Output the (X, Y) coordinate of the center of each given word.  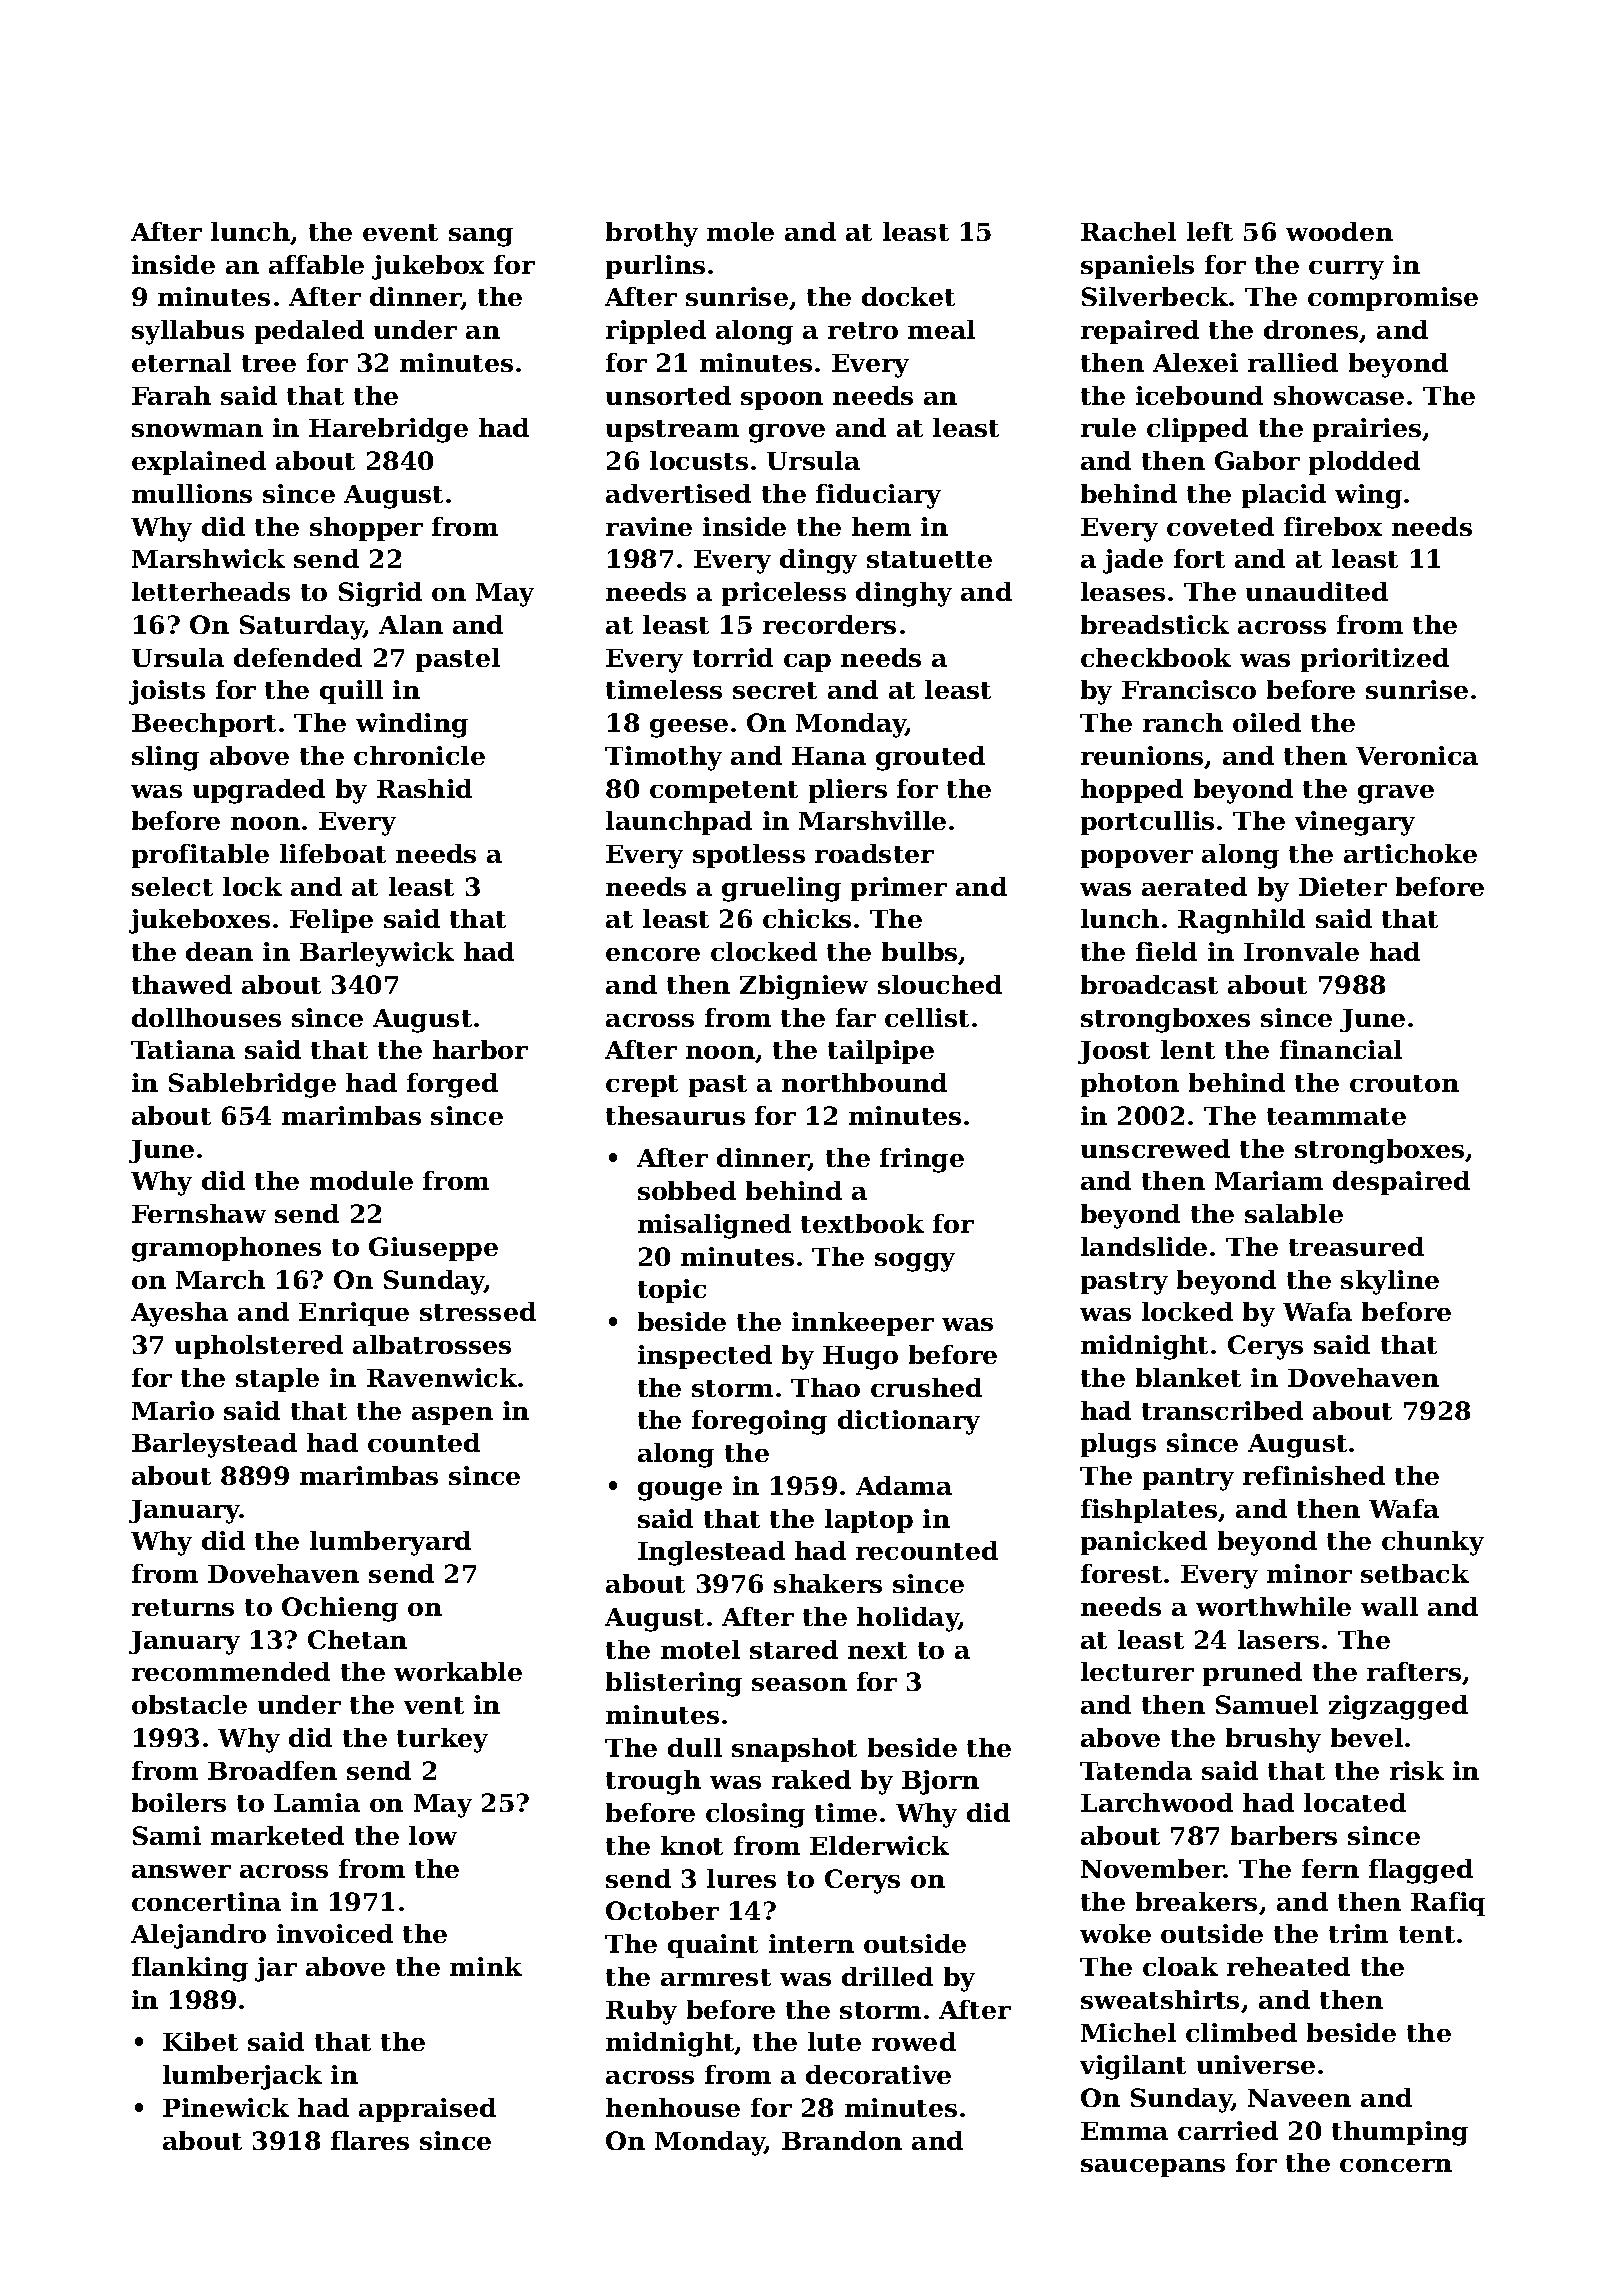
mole (740, 231)
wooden (1339, 231)
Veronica (1417, 755)
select (172, 886)
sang (481, 237)
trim (1358, 1933)
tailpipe (881, 1052)
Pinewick (226, 2107)
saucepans (1153, 2168)
